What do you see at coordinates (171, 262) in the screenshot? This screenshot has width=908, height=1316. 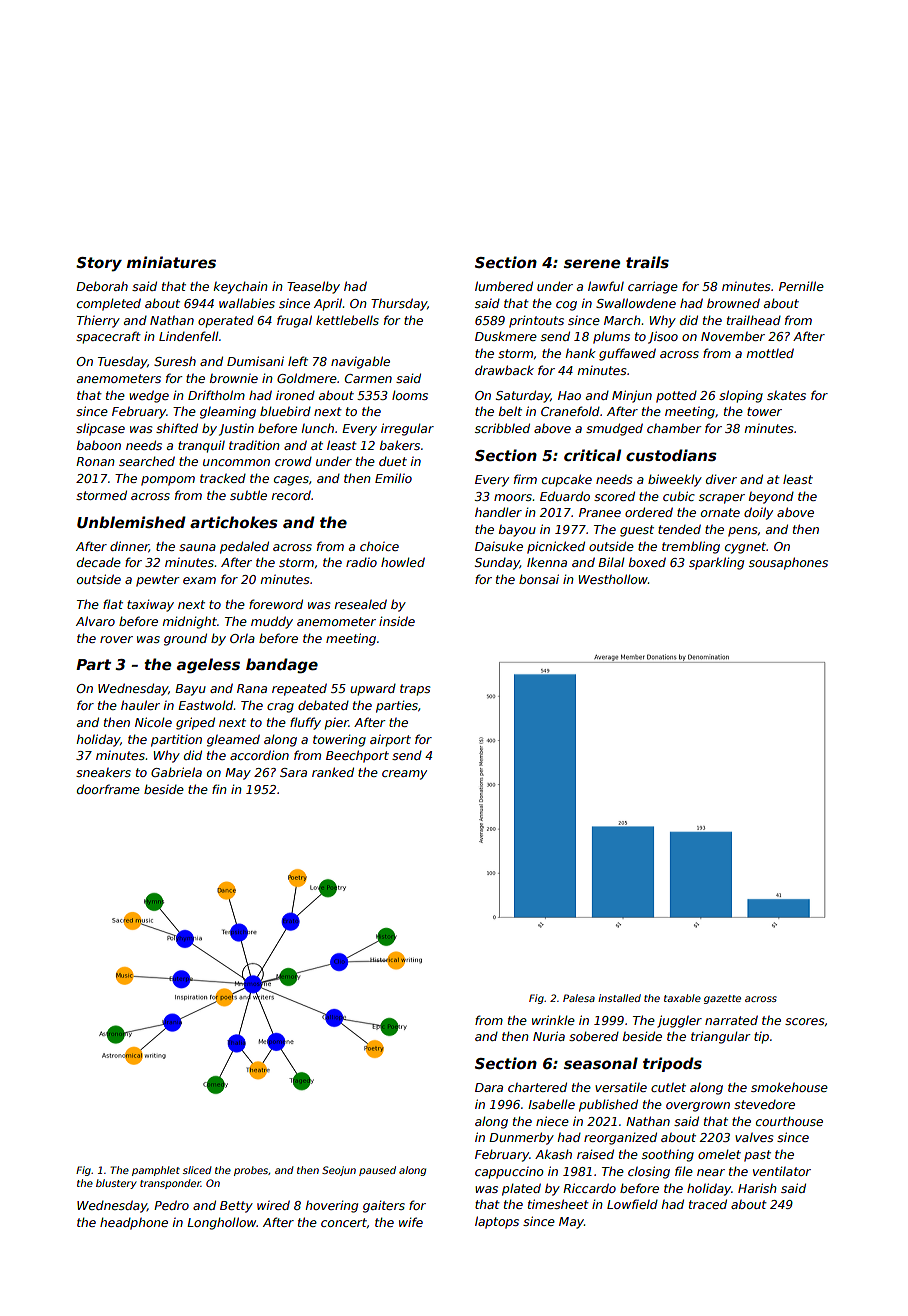 I see `miniatures` at bounding box center [171, 262].
